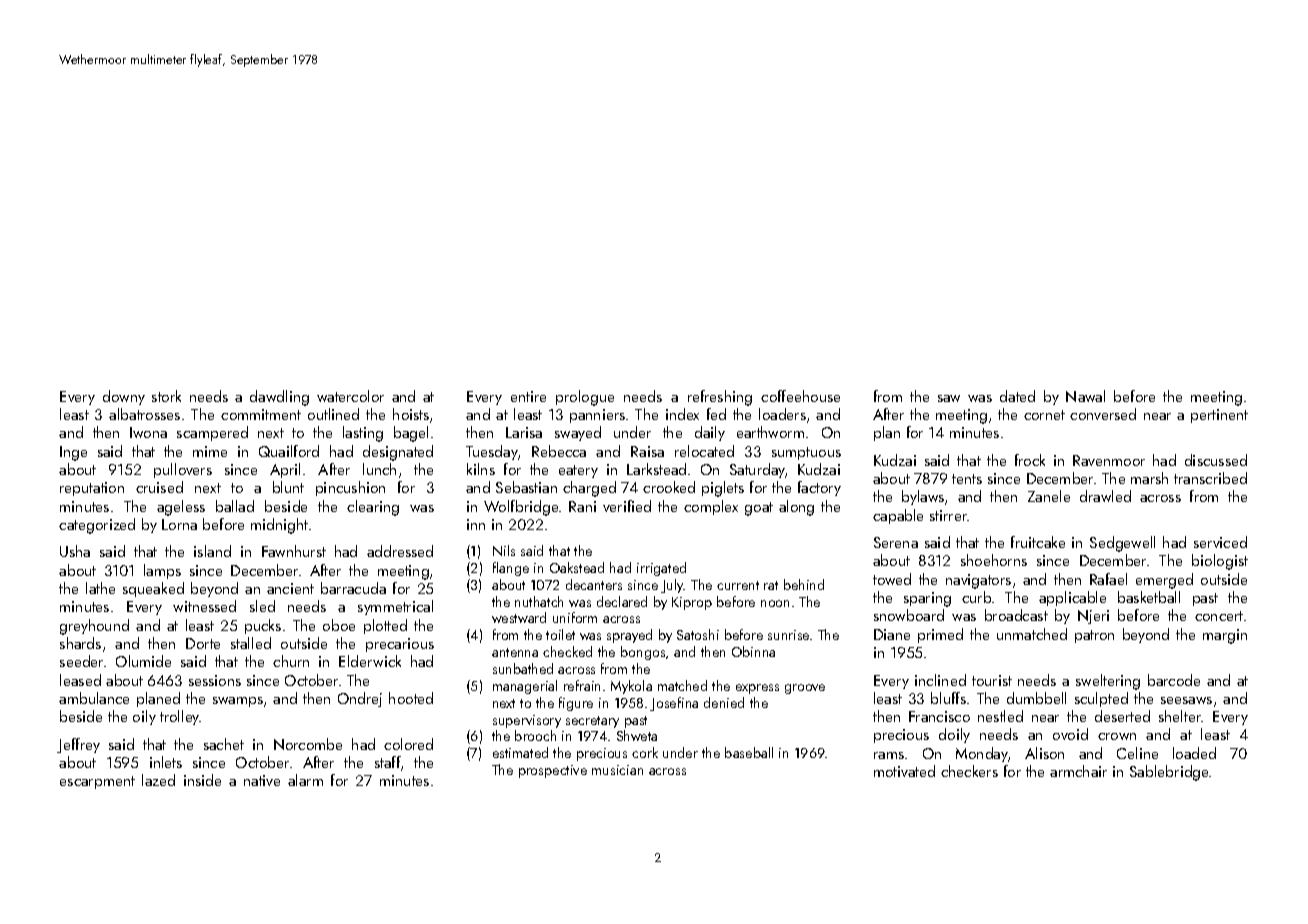 The height and width of the screenshot is (924, 1308). What do you see at coordinates (385, 626) in the screenshot?
I see `plotted` at bounding box center [385, 626].
